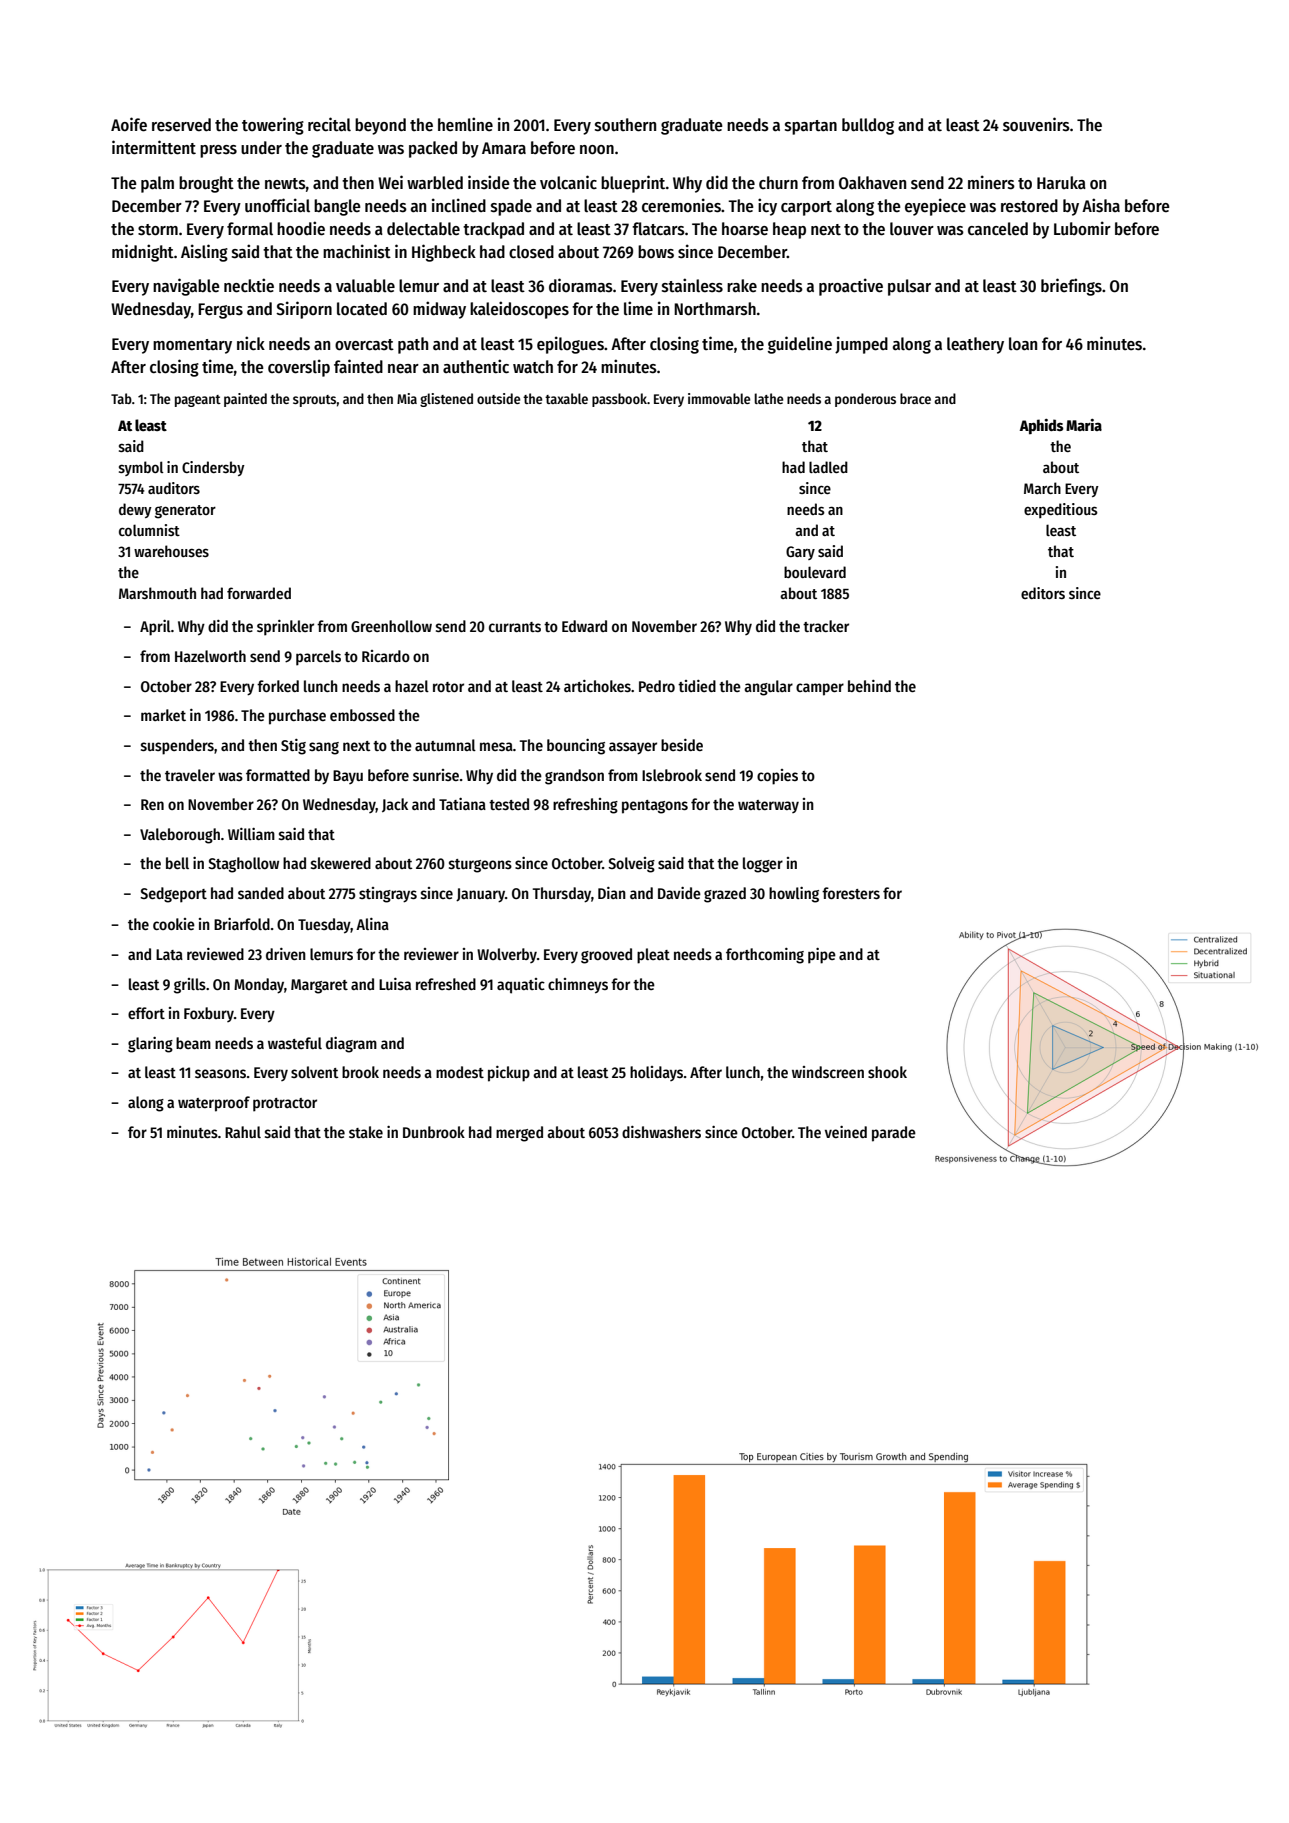 This screenshot has width=1289, height=1823. What do you see at coordinates (259, 593) in the screenshot?
I see `forwarded` at bounding box center [259, 593].
